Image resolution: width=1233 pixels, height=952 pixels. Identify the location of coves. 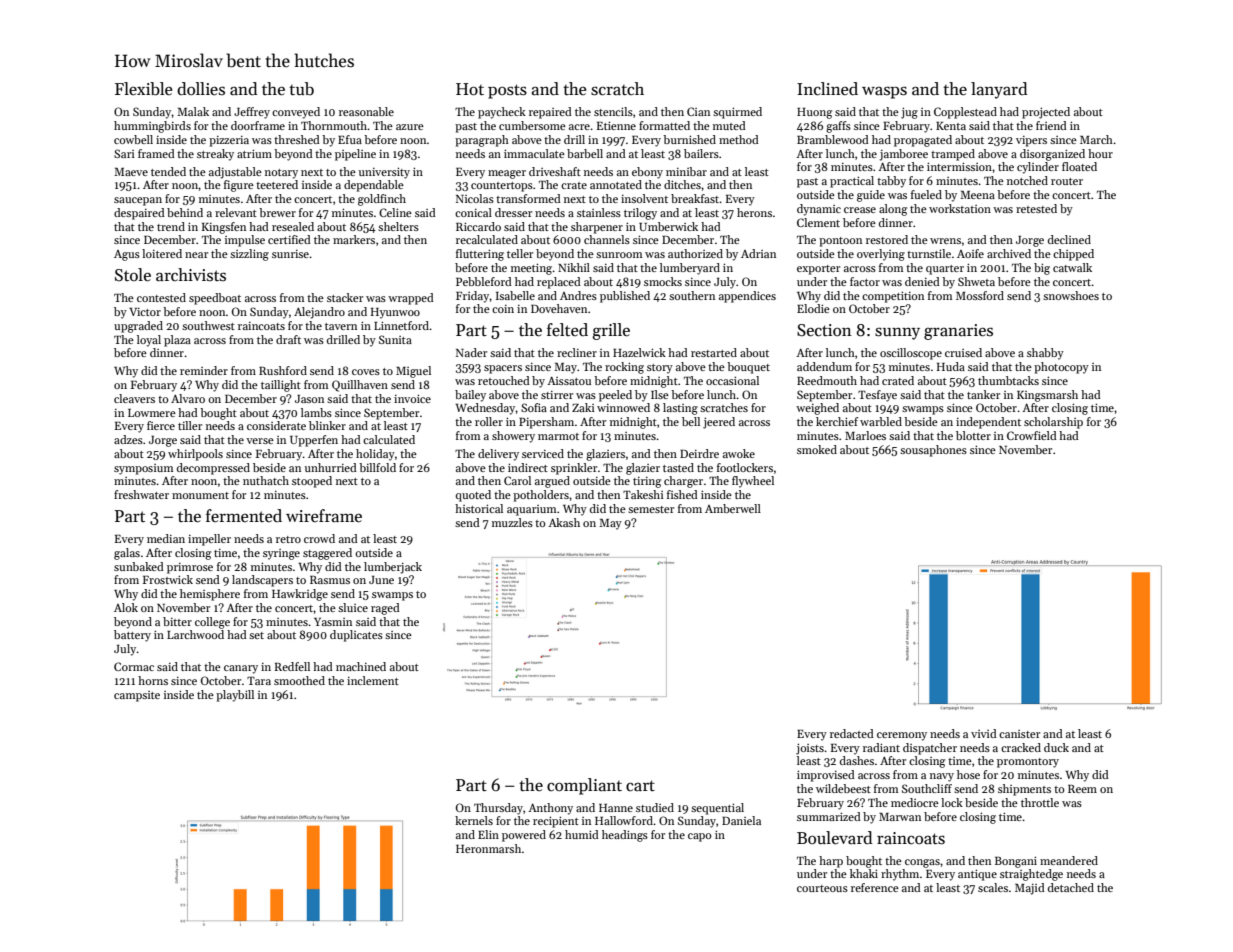
(366, 372).
